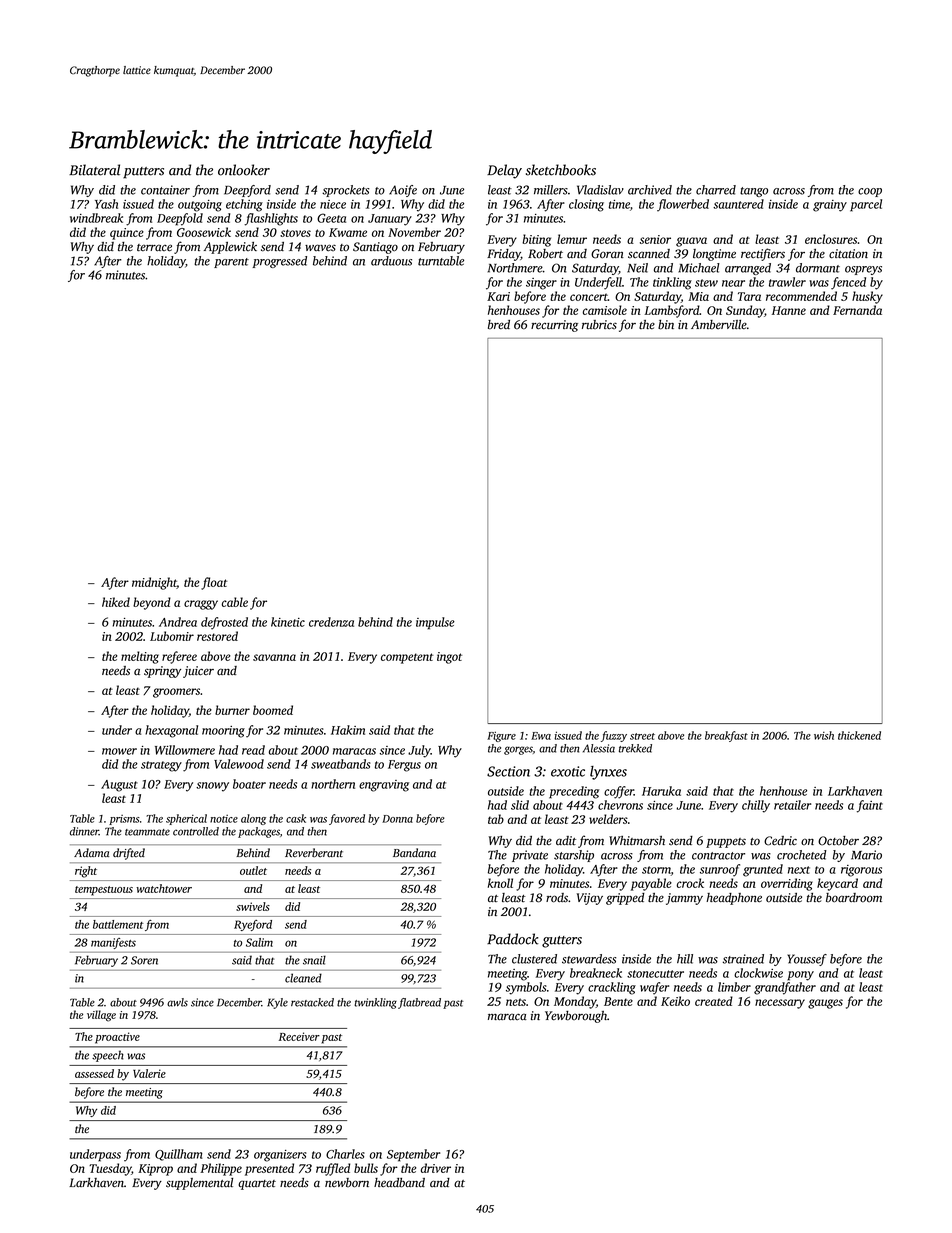 The height and width of the page is (1233, 952). What do you see at coordinates (277, 1003) in the page?
I see `Kyle` at bounding box center [277, 1003].
